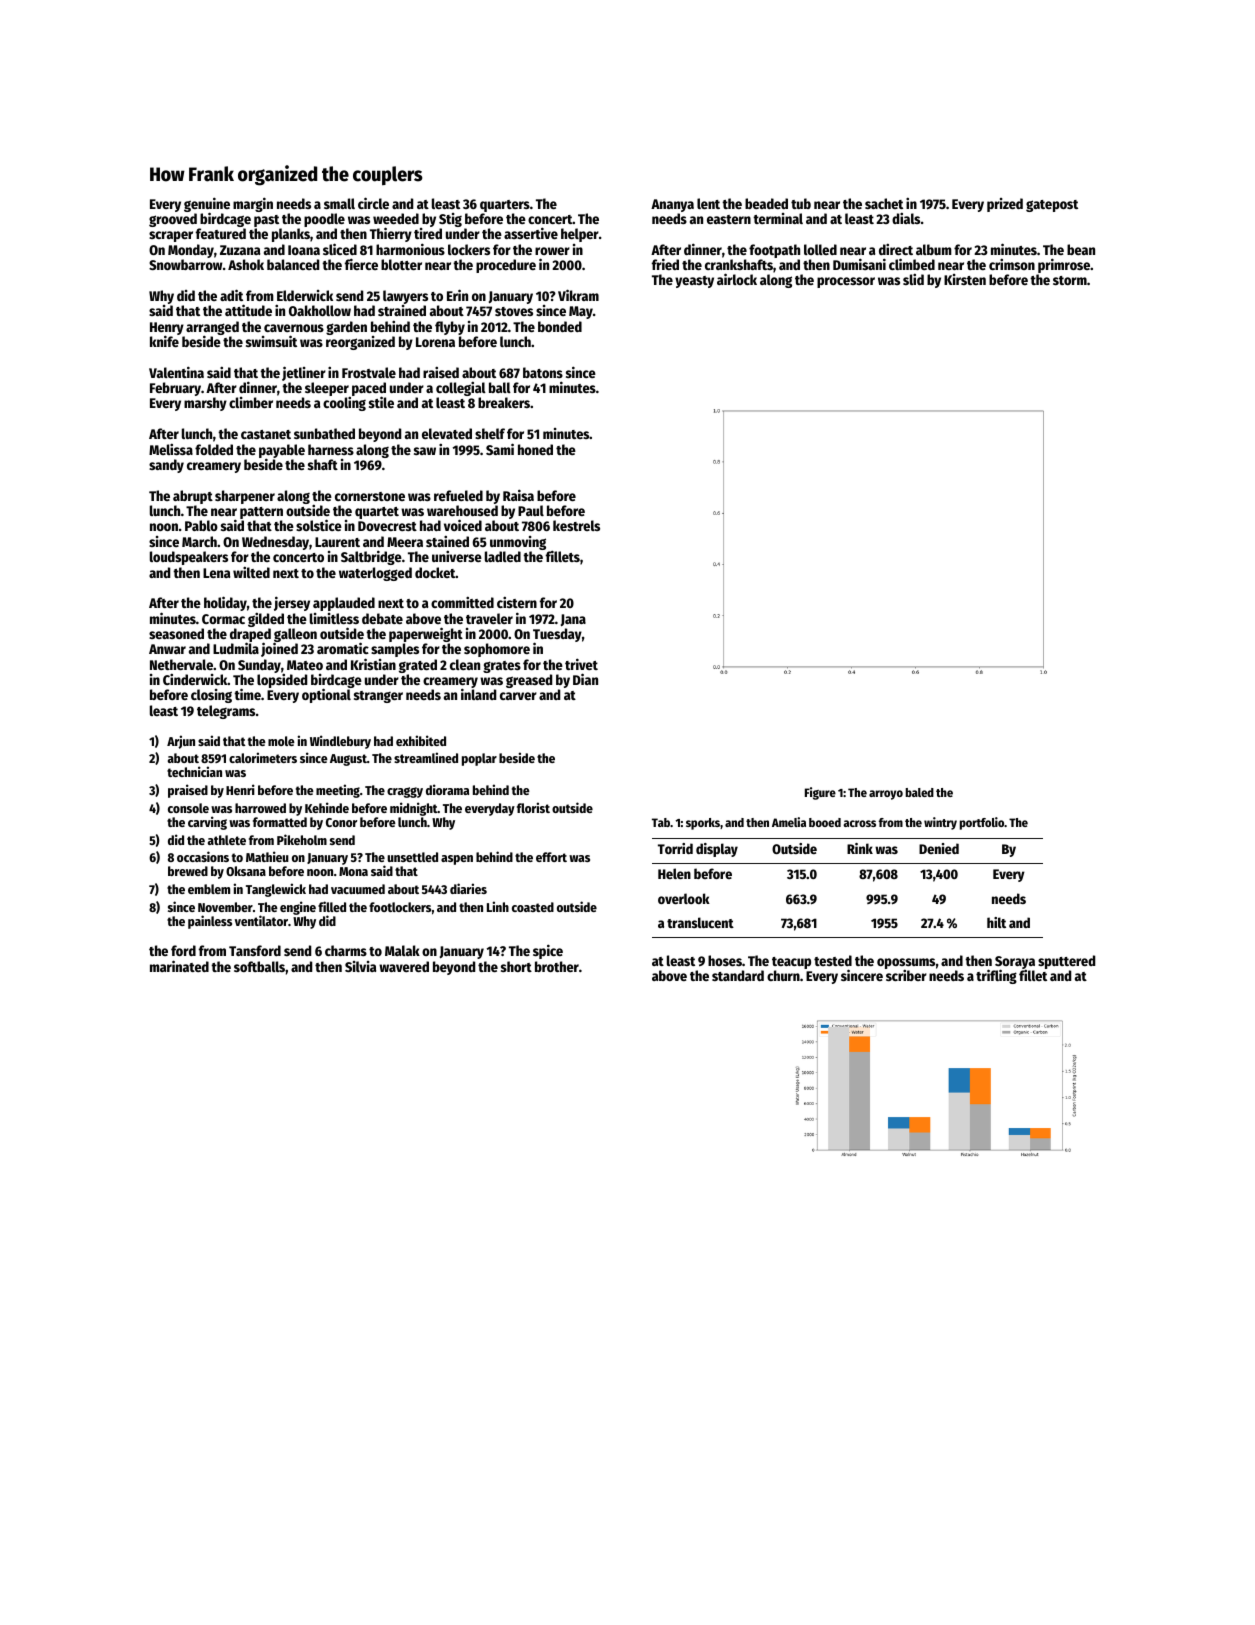  I want to click on Silvia, so click(360, 966).
